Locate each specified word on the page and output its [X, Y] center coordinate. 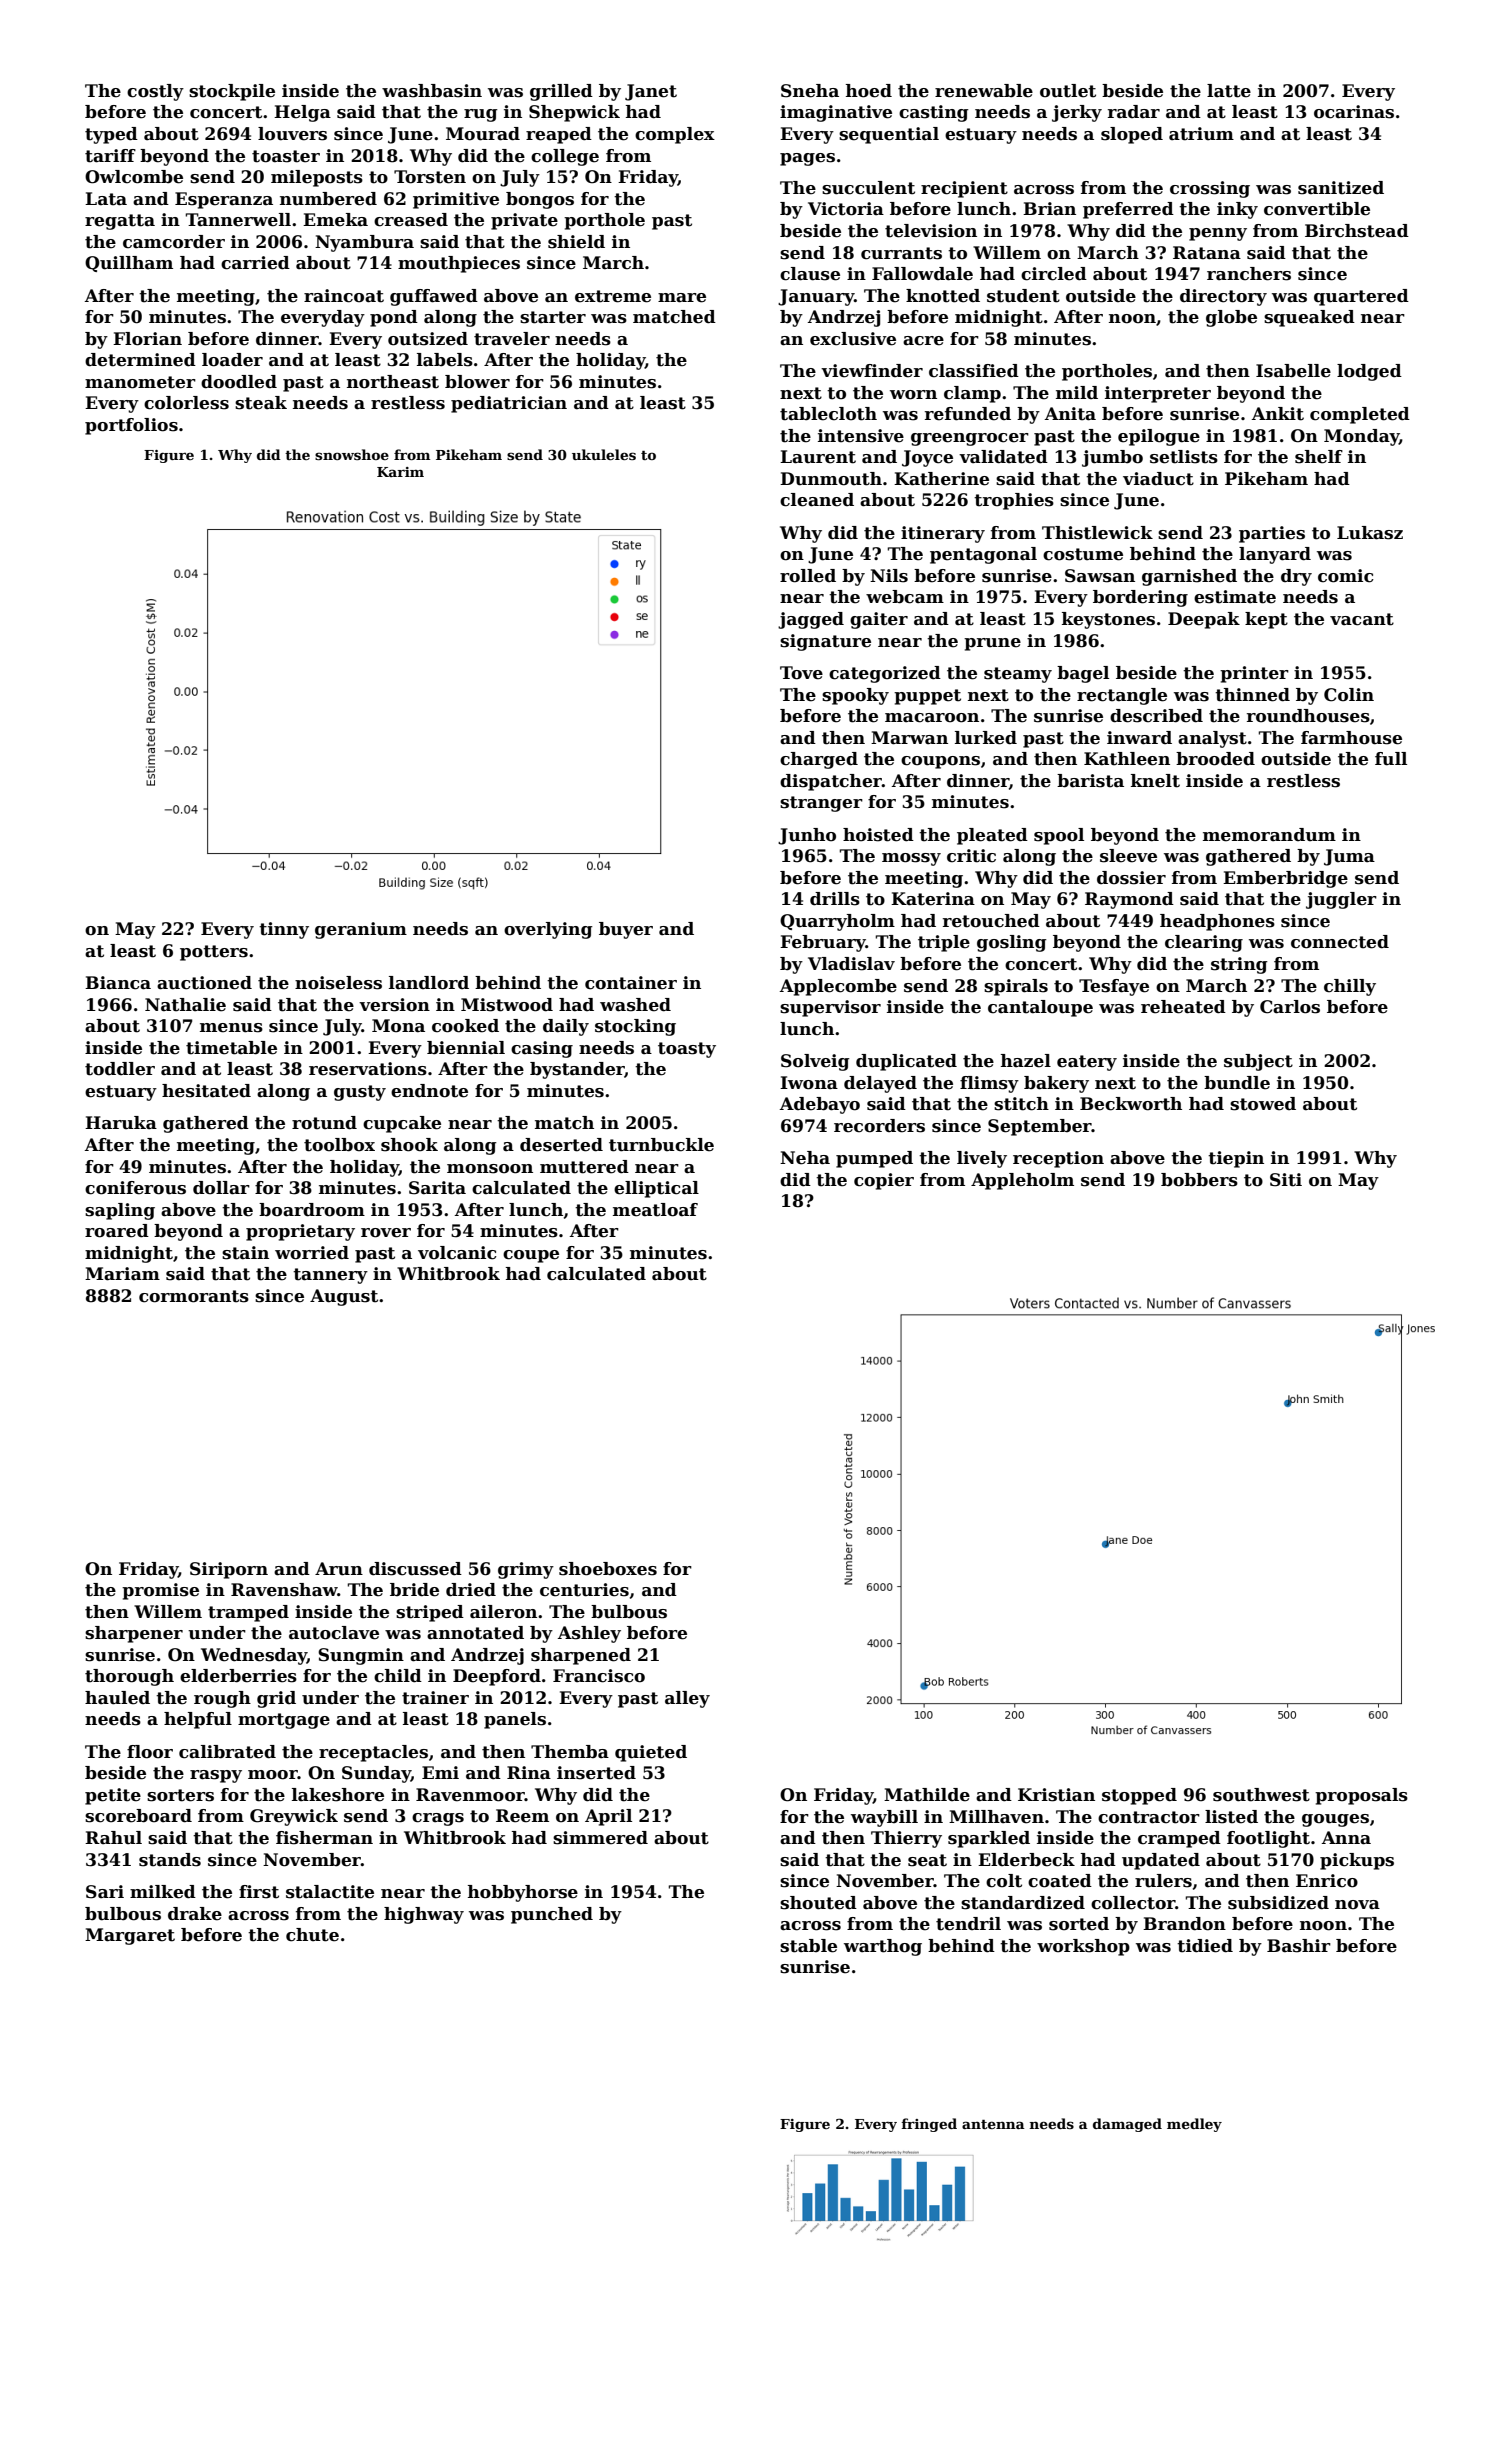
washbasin [432, 91]
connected [1340, 942]
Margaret [130, 1936]
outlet [1068, 91]
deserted [561, 1145]
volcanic [457, 1253]
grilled [561, 92]
